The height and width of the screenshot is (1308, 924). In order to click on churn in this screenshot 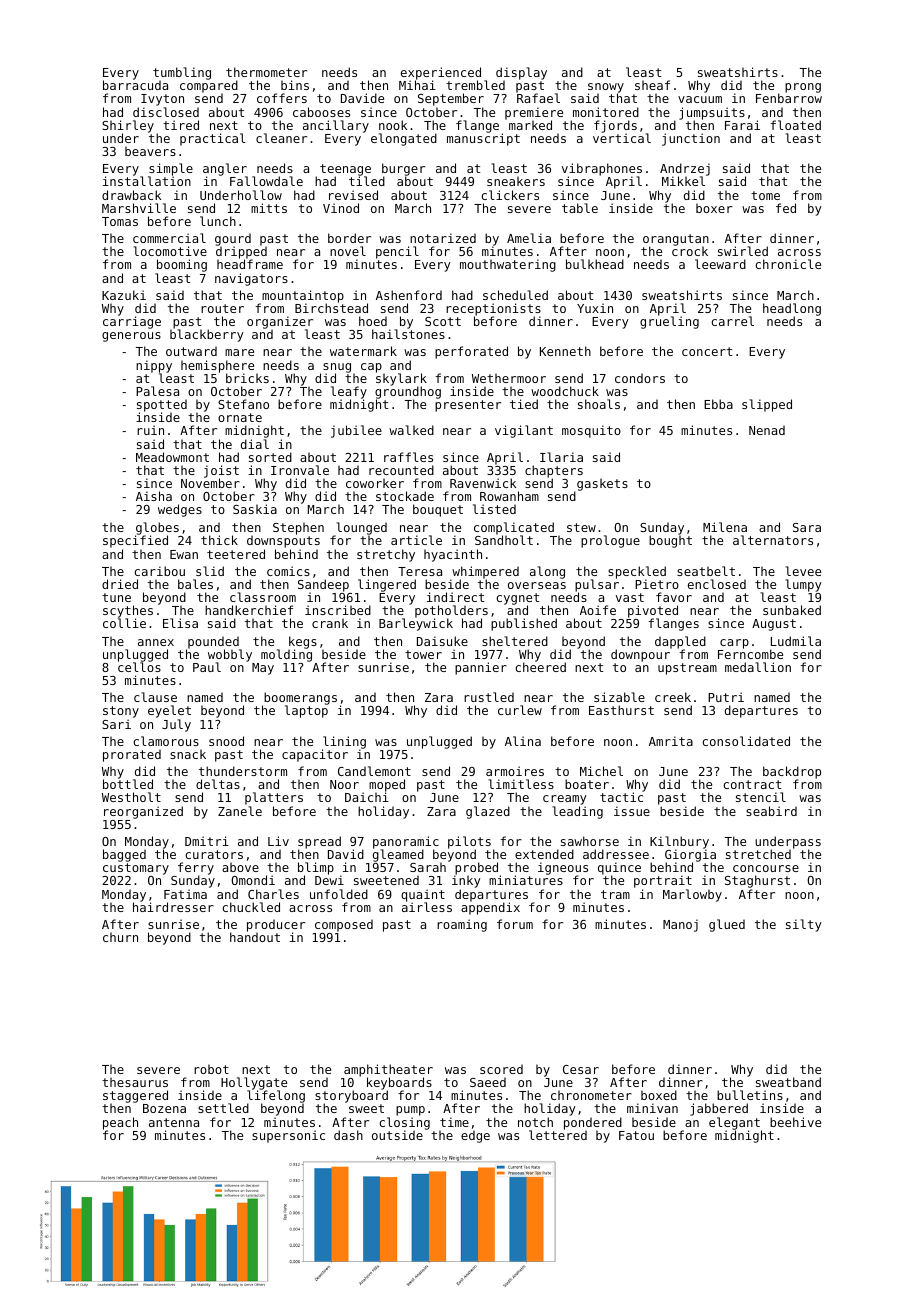, I will do `click(120, 937)`.
